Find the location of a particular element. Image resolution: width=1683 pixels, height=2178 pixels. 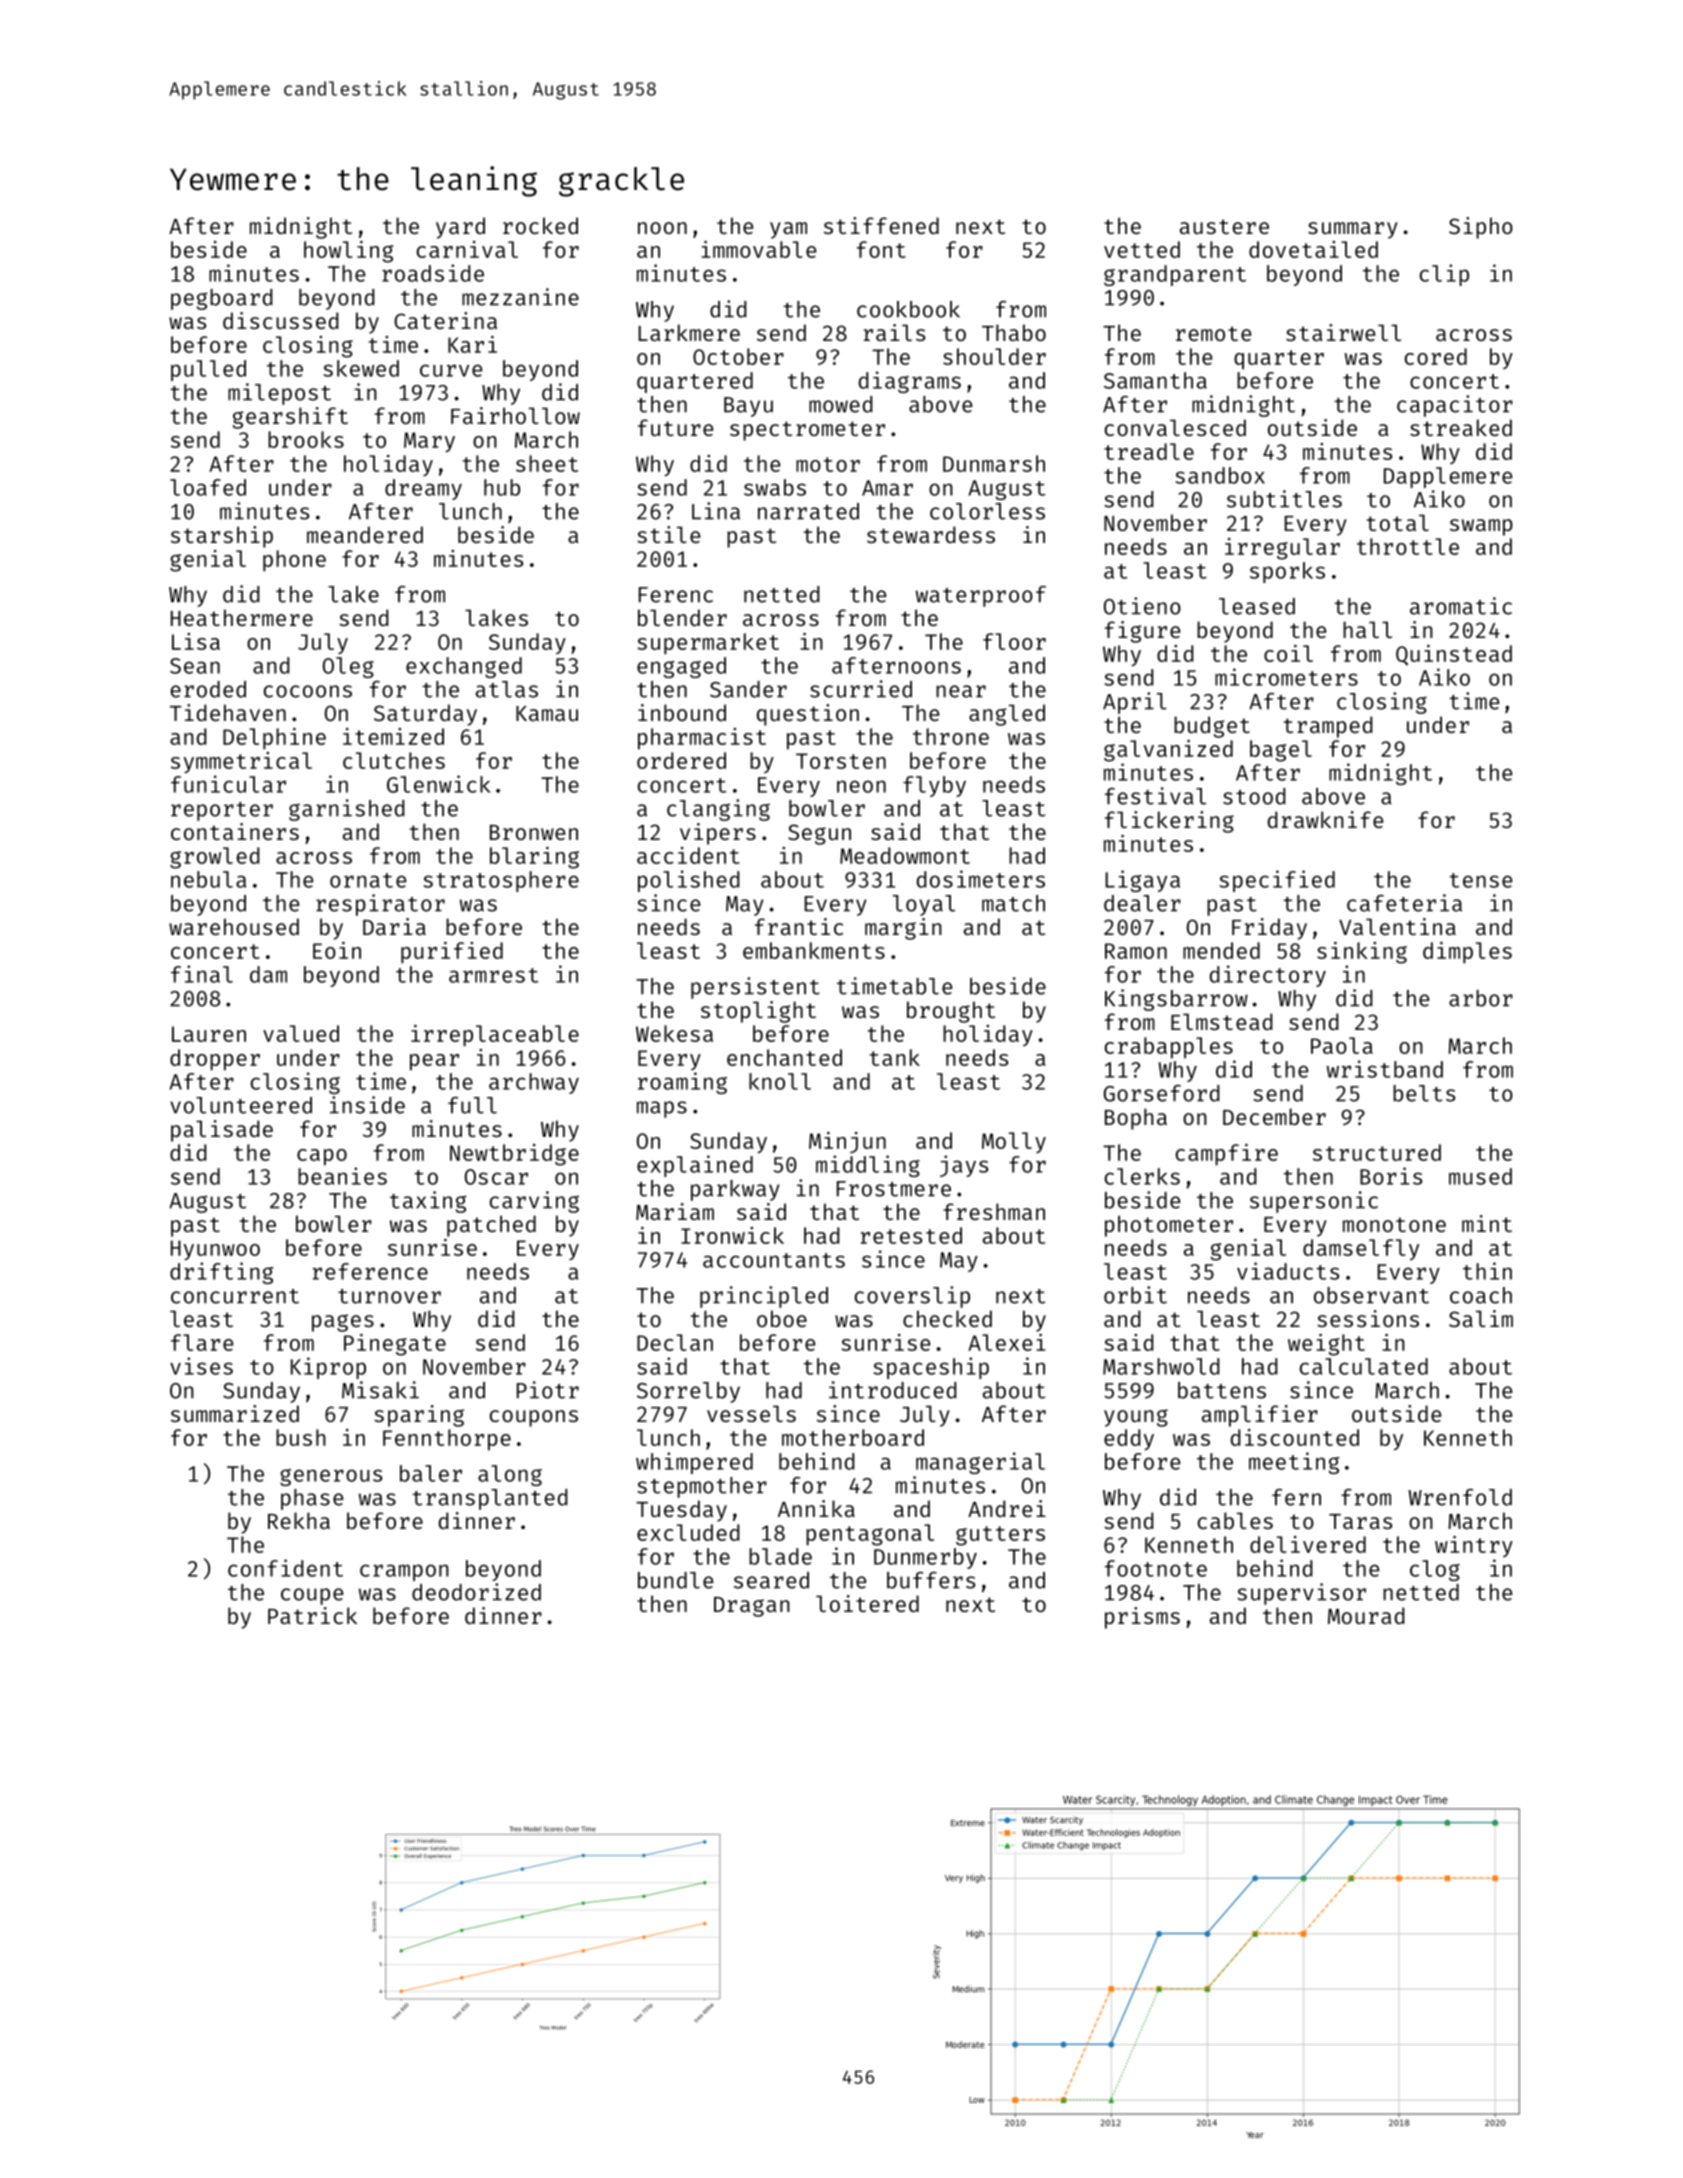

pulled is located at coordinates (208, 370).
